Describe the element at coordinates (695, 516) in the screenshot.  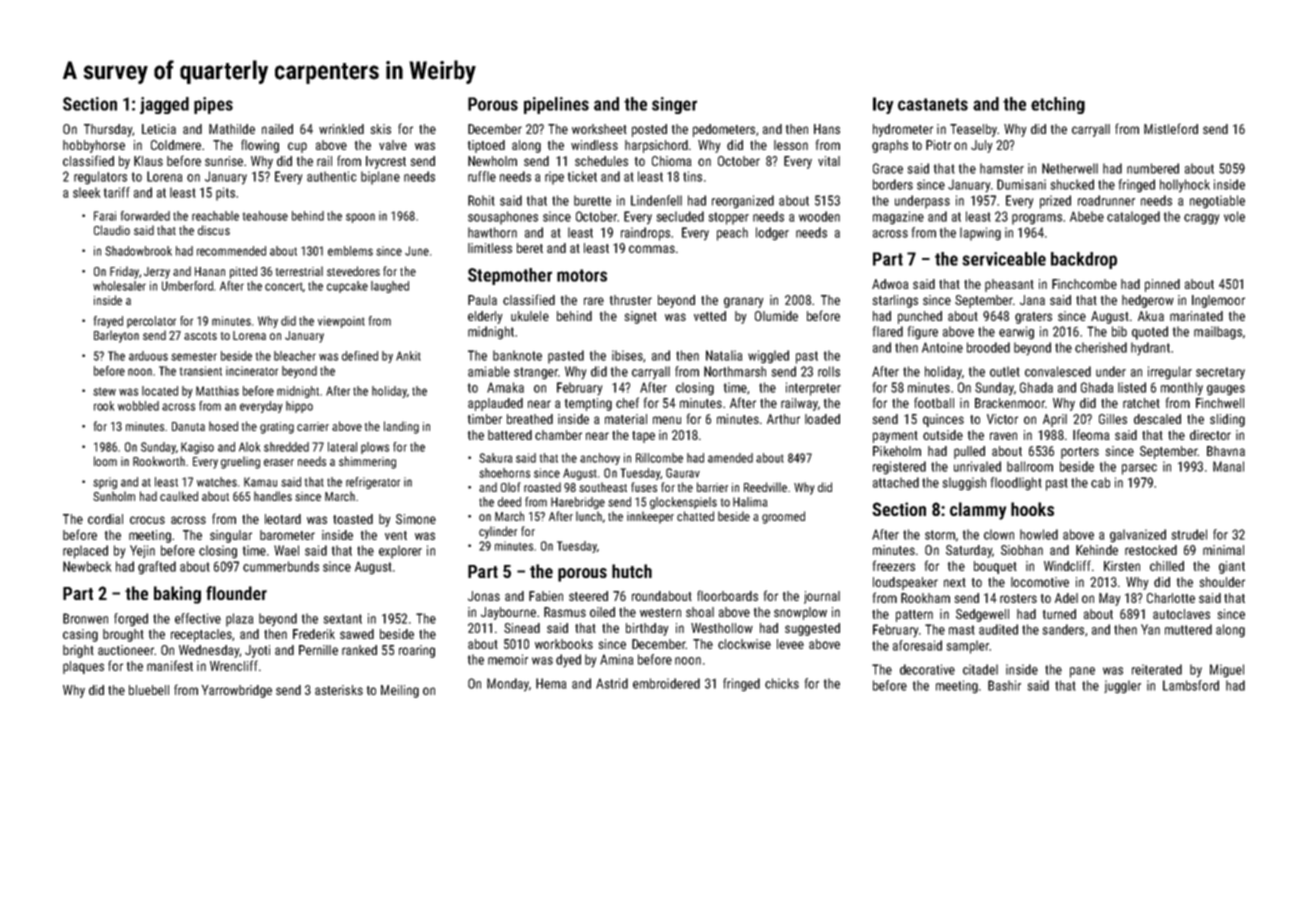
I see `chatted` at that location.
